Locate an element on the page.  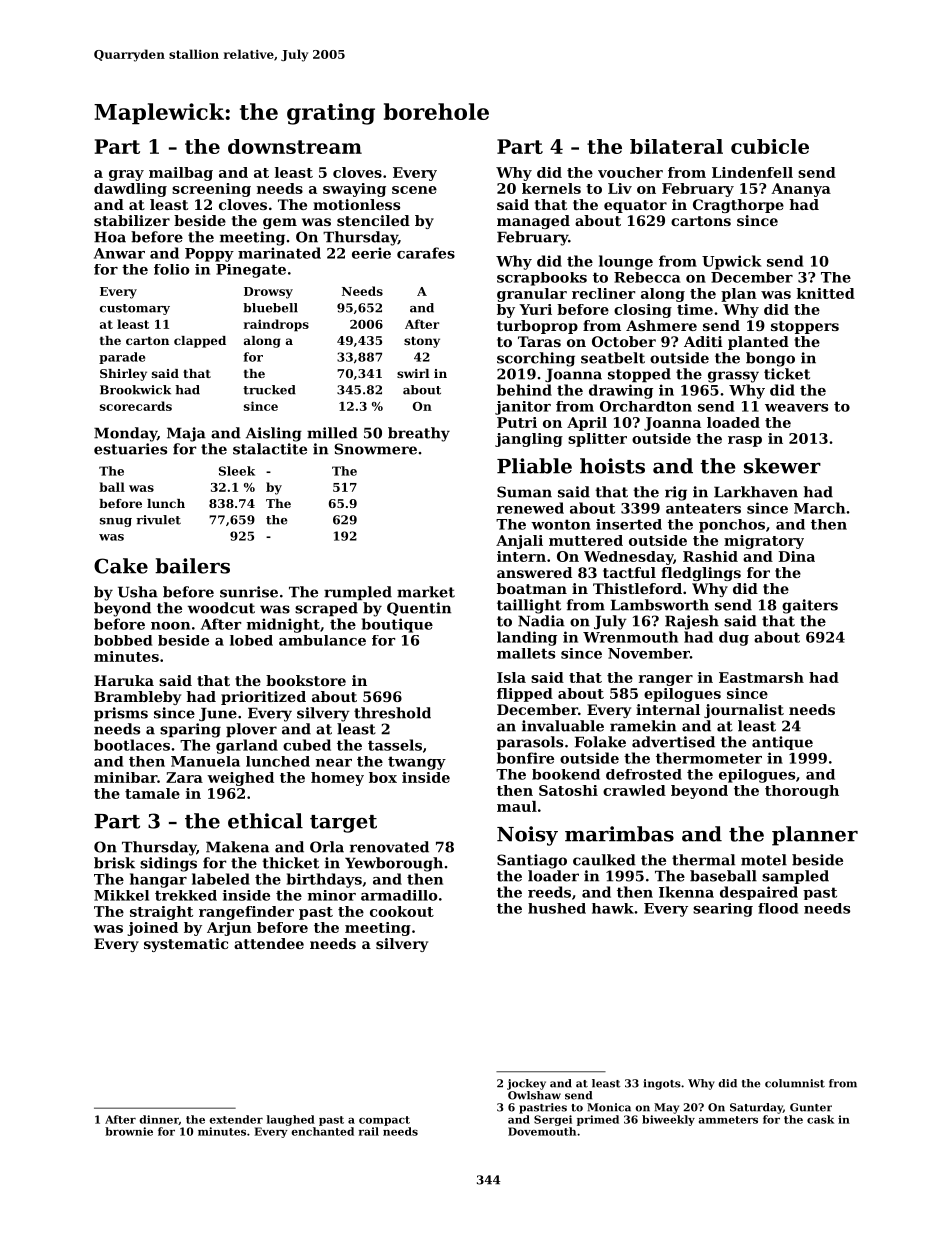
Shirley is located at coordinates (123, 375).
